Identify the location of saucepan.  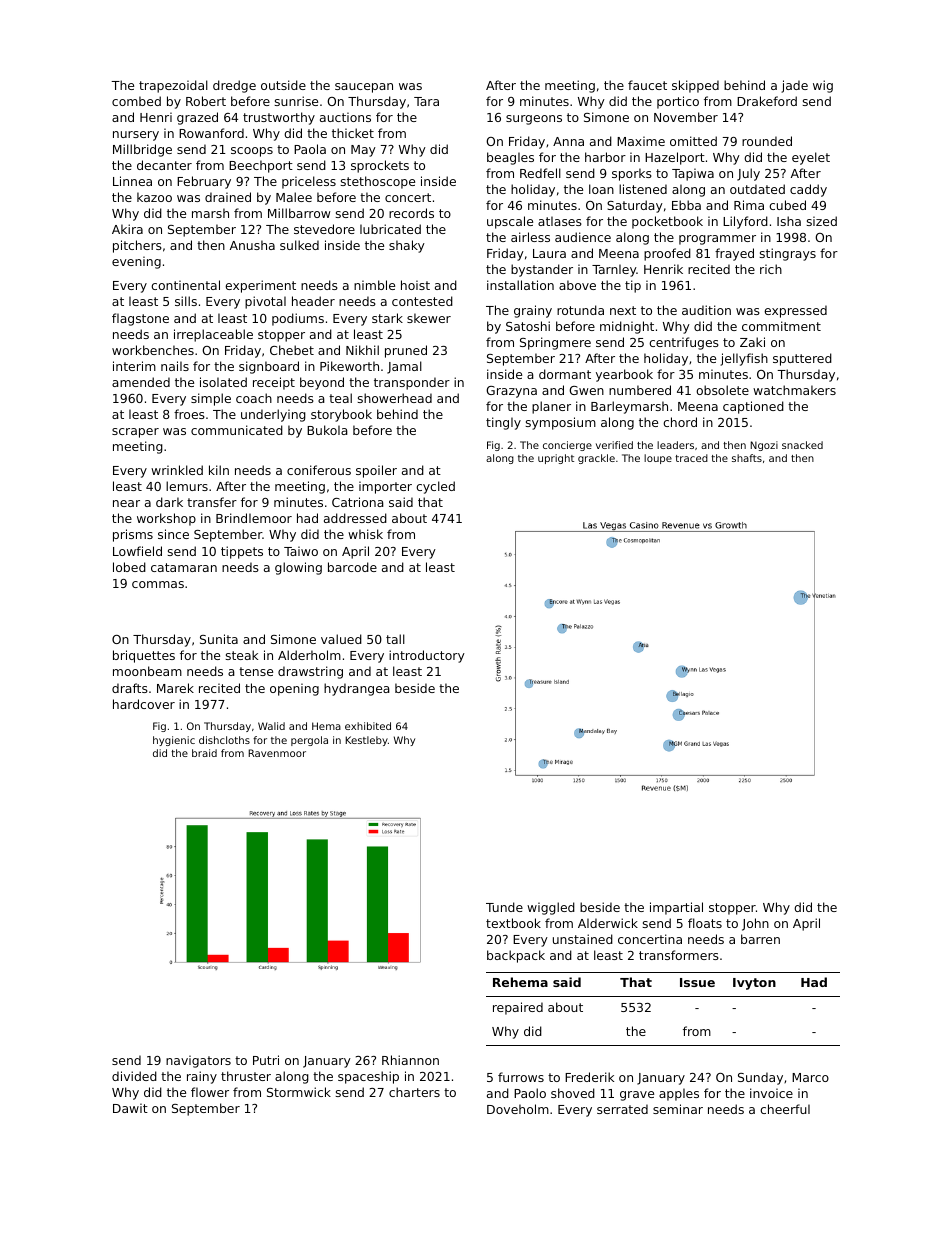
(364, 88).
